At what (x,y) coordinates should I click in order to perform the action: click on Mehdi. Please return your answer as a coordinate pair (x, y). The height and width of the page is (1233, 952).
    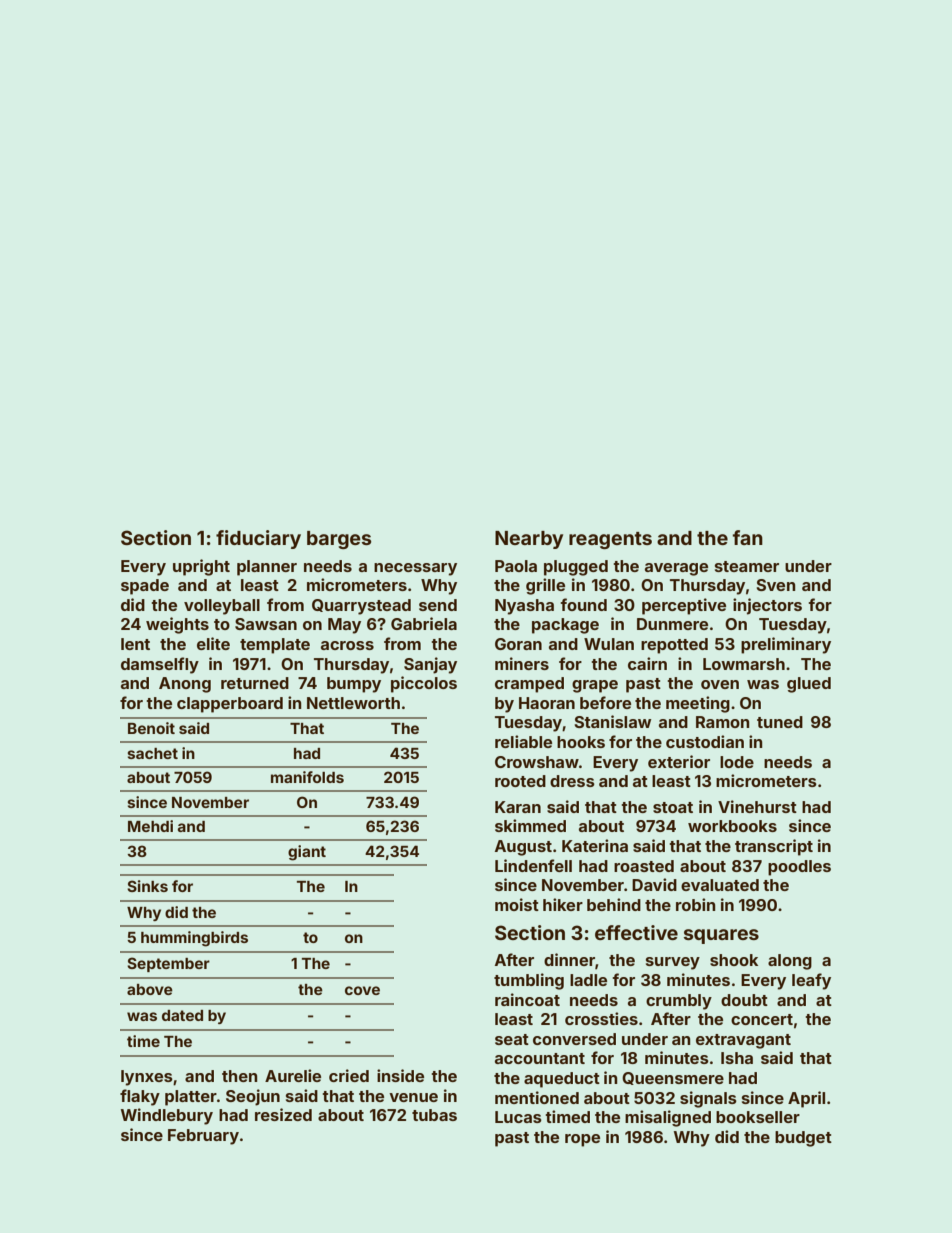
    Looking at the image, I should click on (150, 826).
